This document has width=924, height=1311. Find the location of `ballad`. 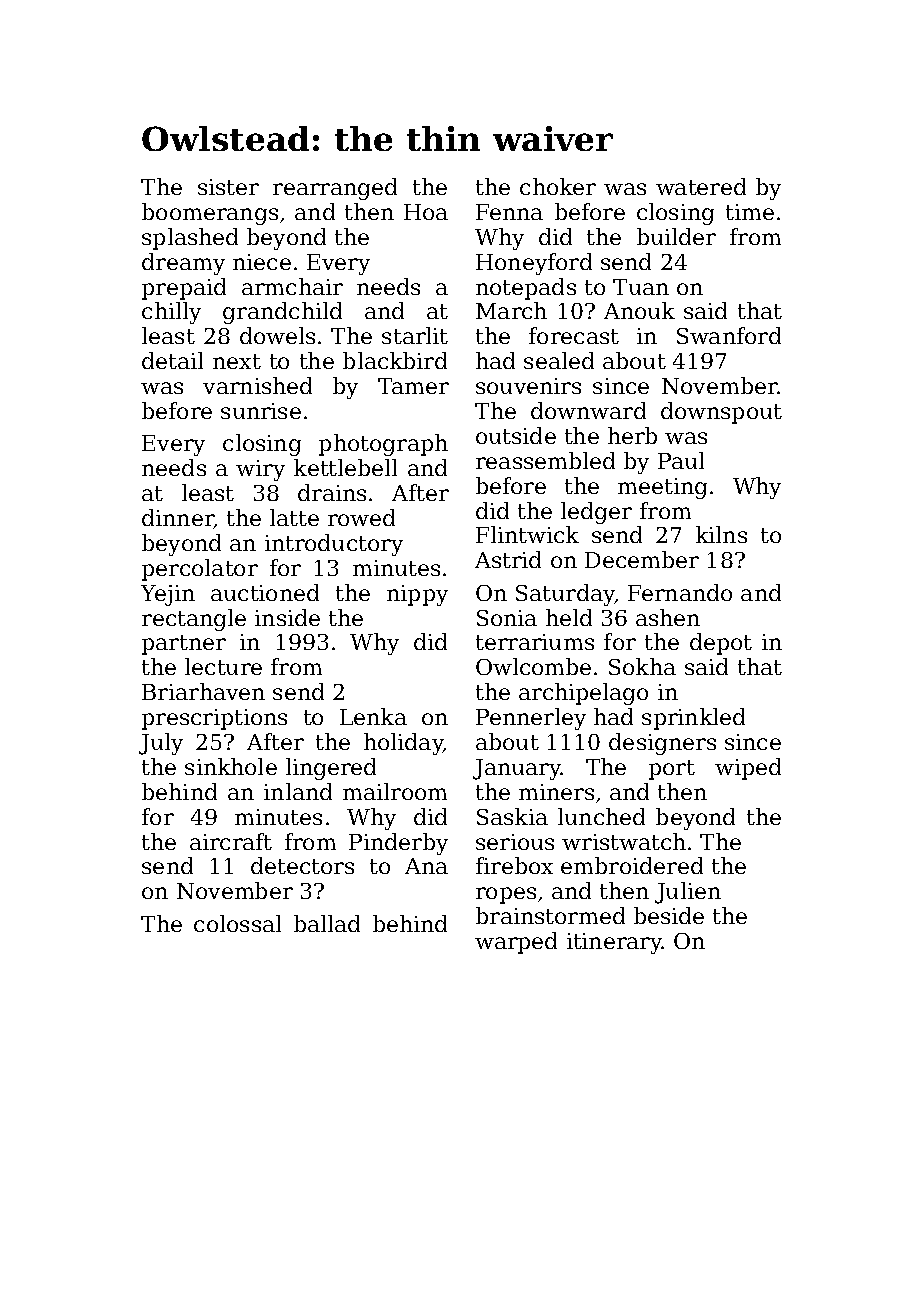

ballad is located at coordinates (327, 923).
